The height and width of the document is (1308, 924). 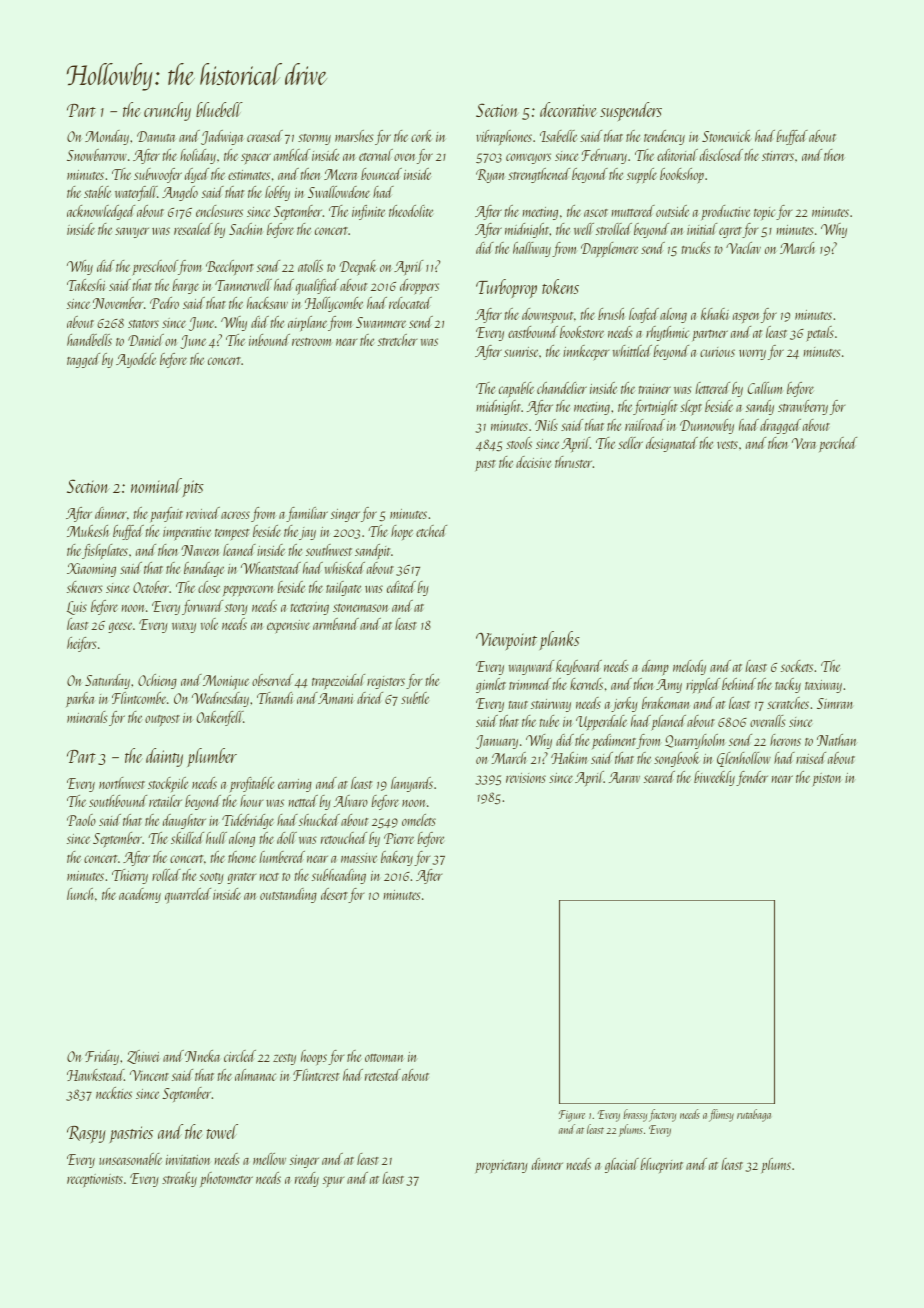 I want to click on decorative, so click(x=568, y=109).
